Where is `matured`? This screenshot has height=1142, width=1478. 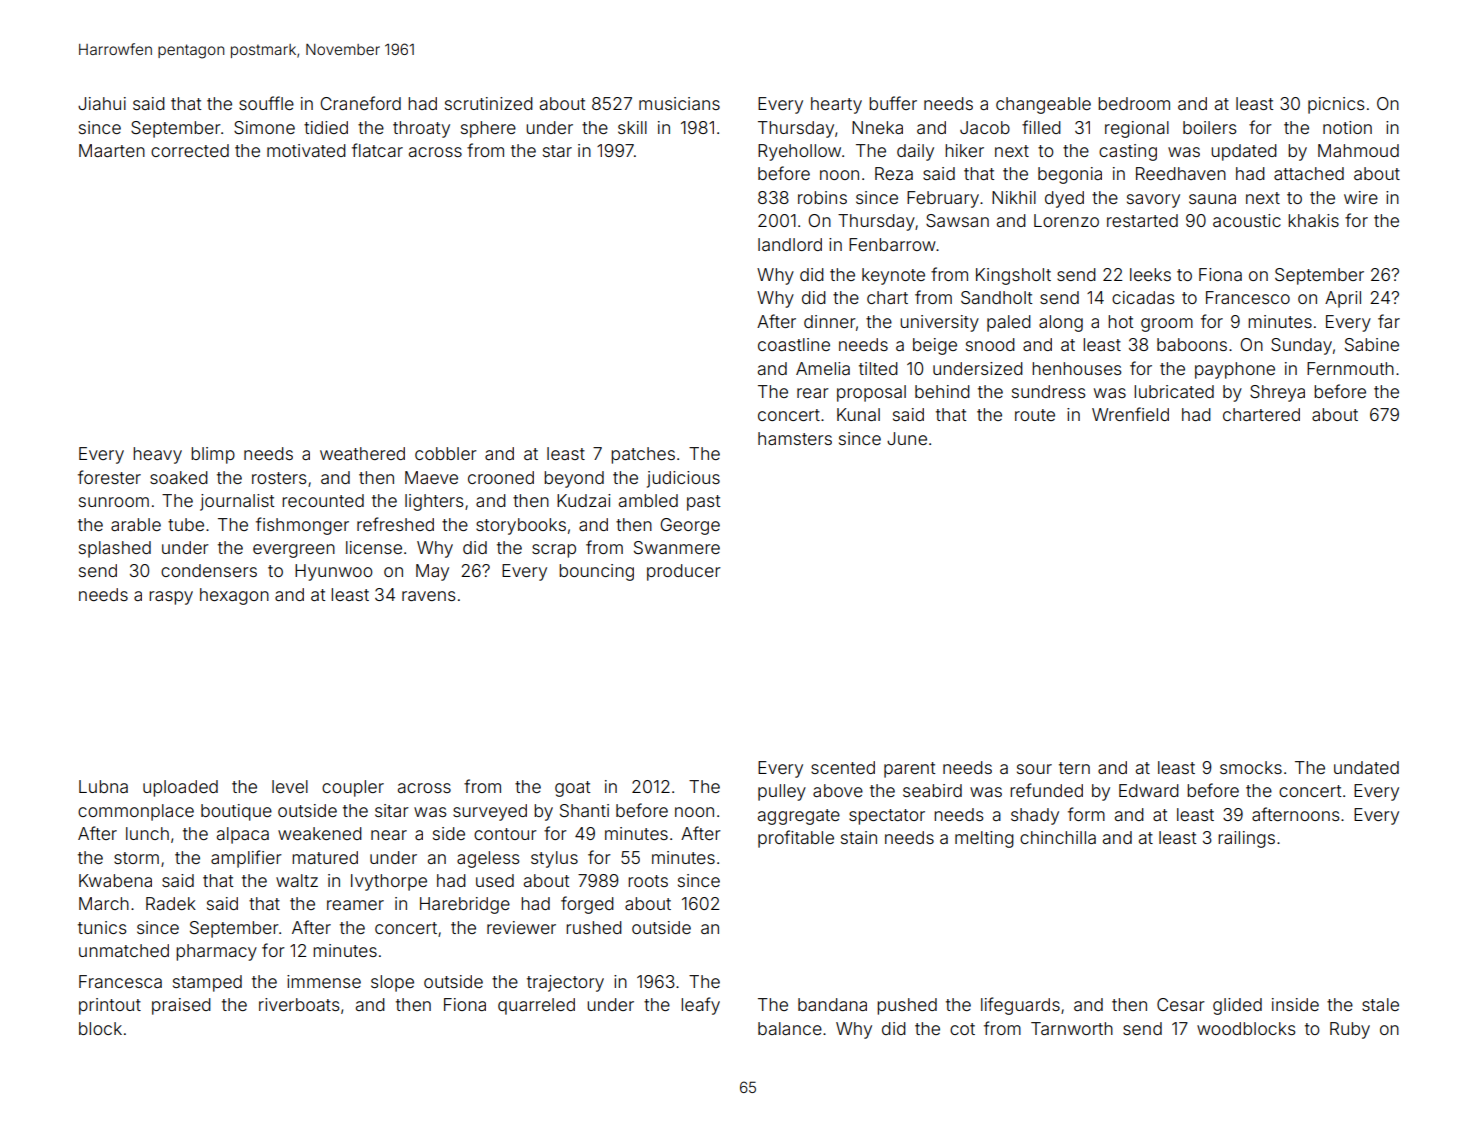
matured is located at coordinates (325, 857).
